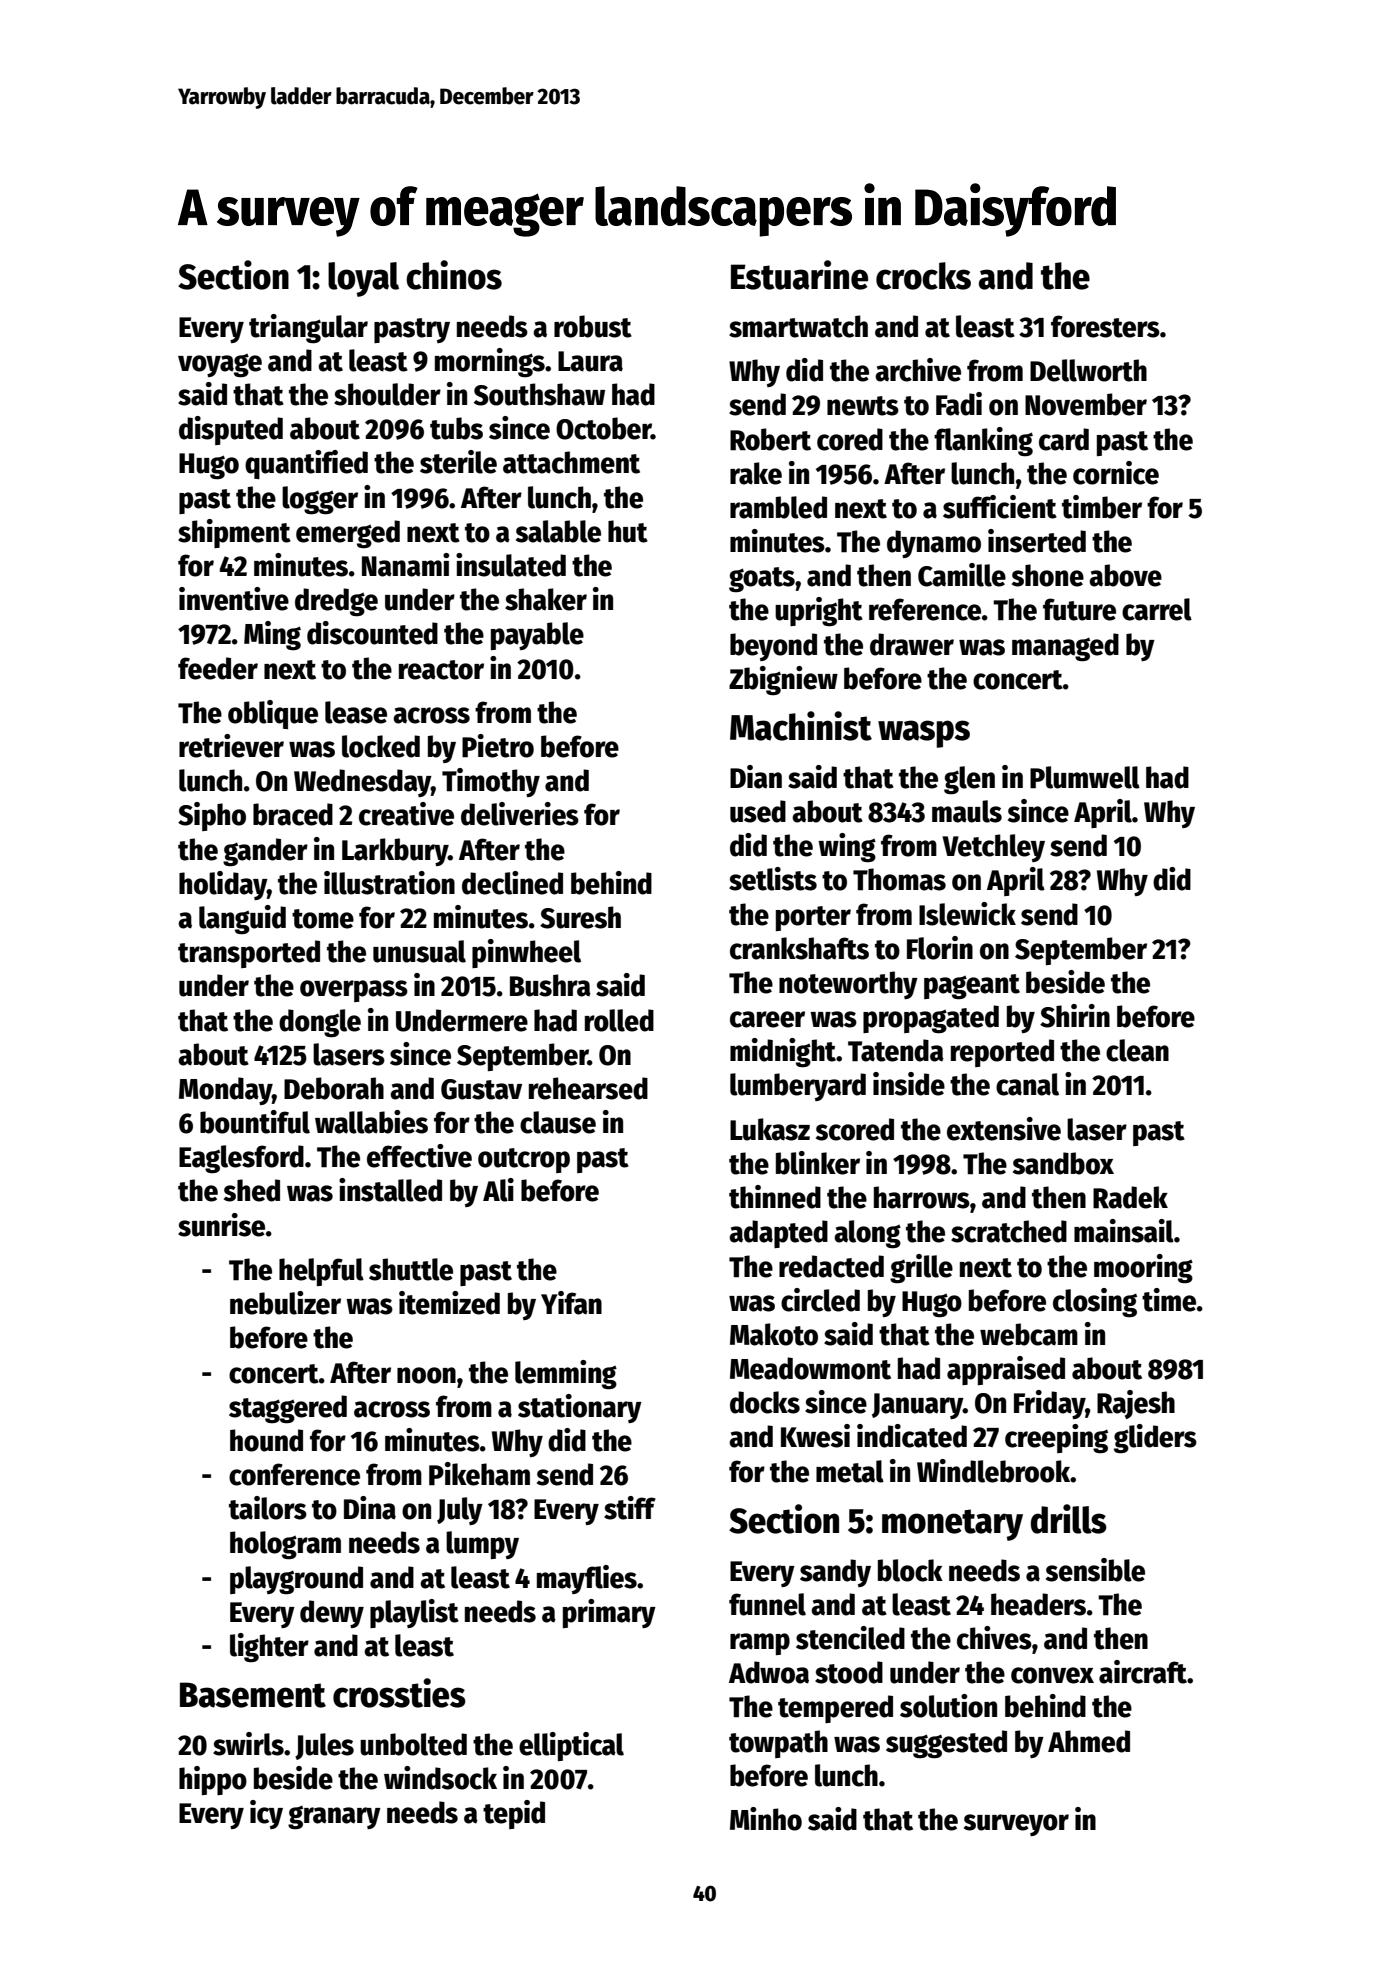  I want to click on chinos, so click(454, 275).
